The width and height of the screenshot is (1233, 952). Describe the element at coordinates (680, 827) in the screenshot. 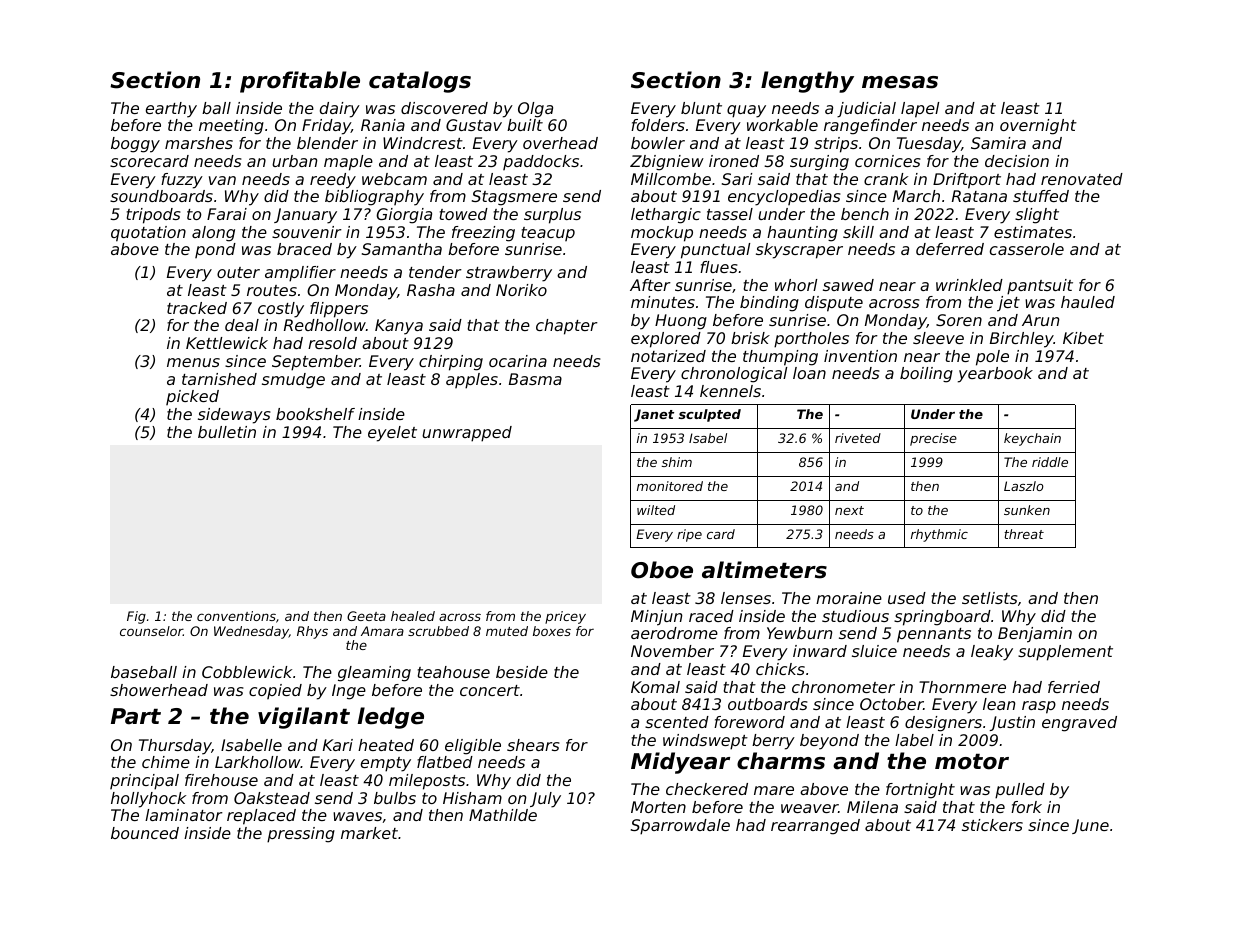

I see `Sparrowdale` at that location.
